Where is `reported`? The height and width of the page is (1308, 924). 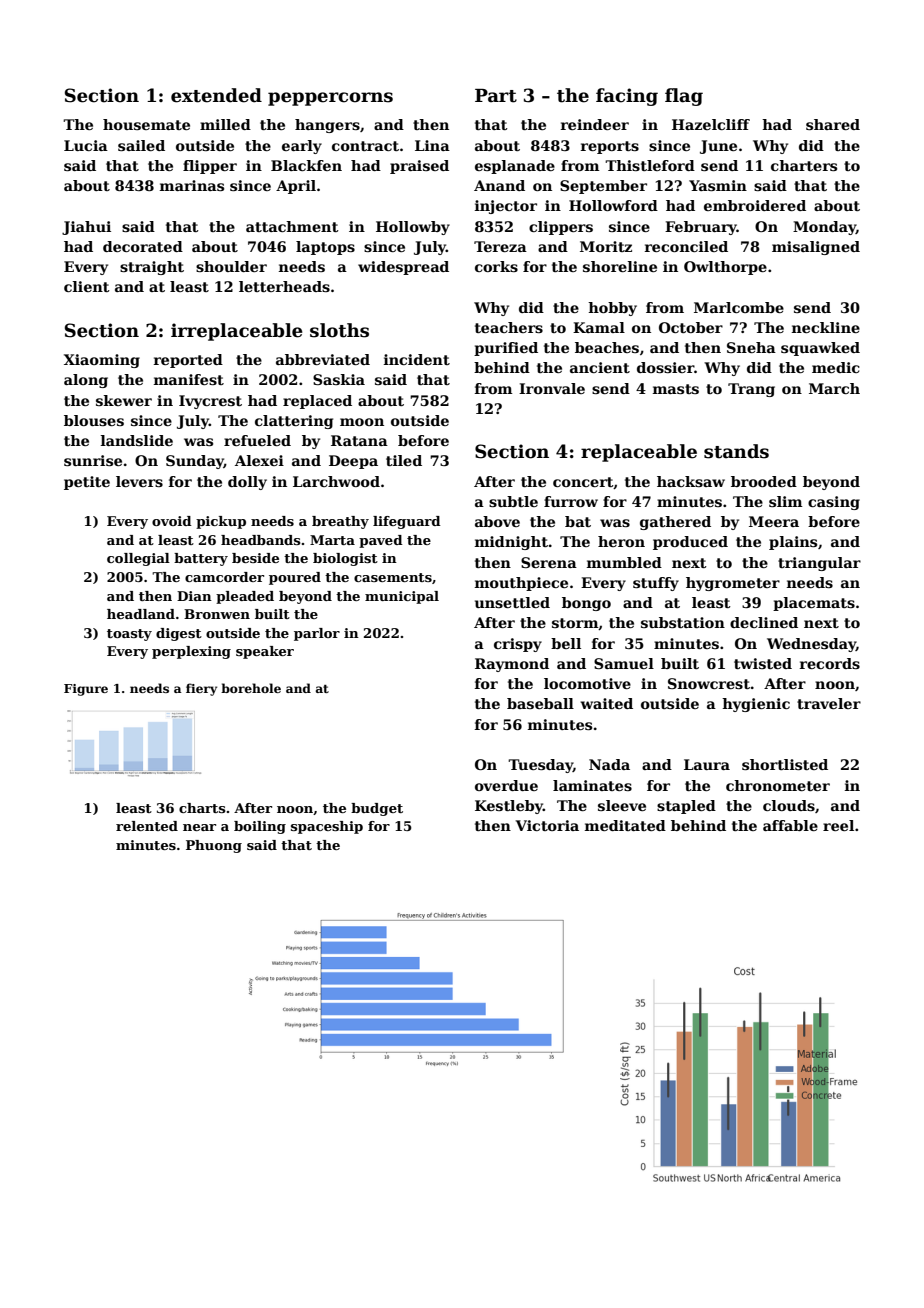 reported is located at coordinates (188, 361).
